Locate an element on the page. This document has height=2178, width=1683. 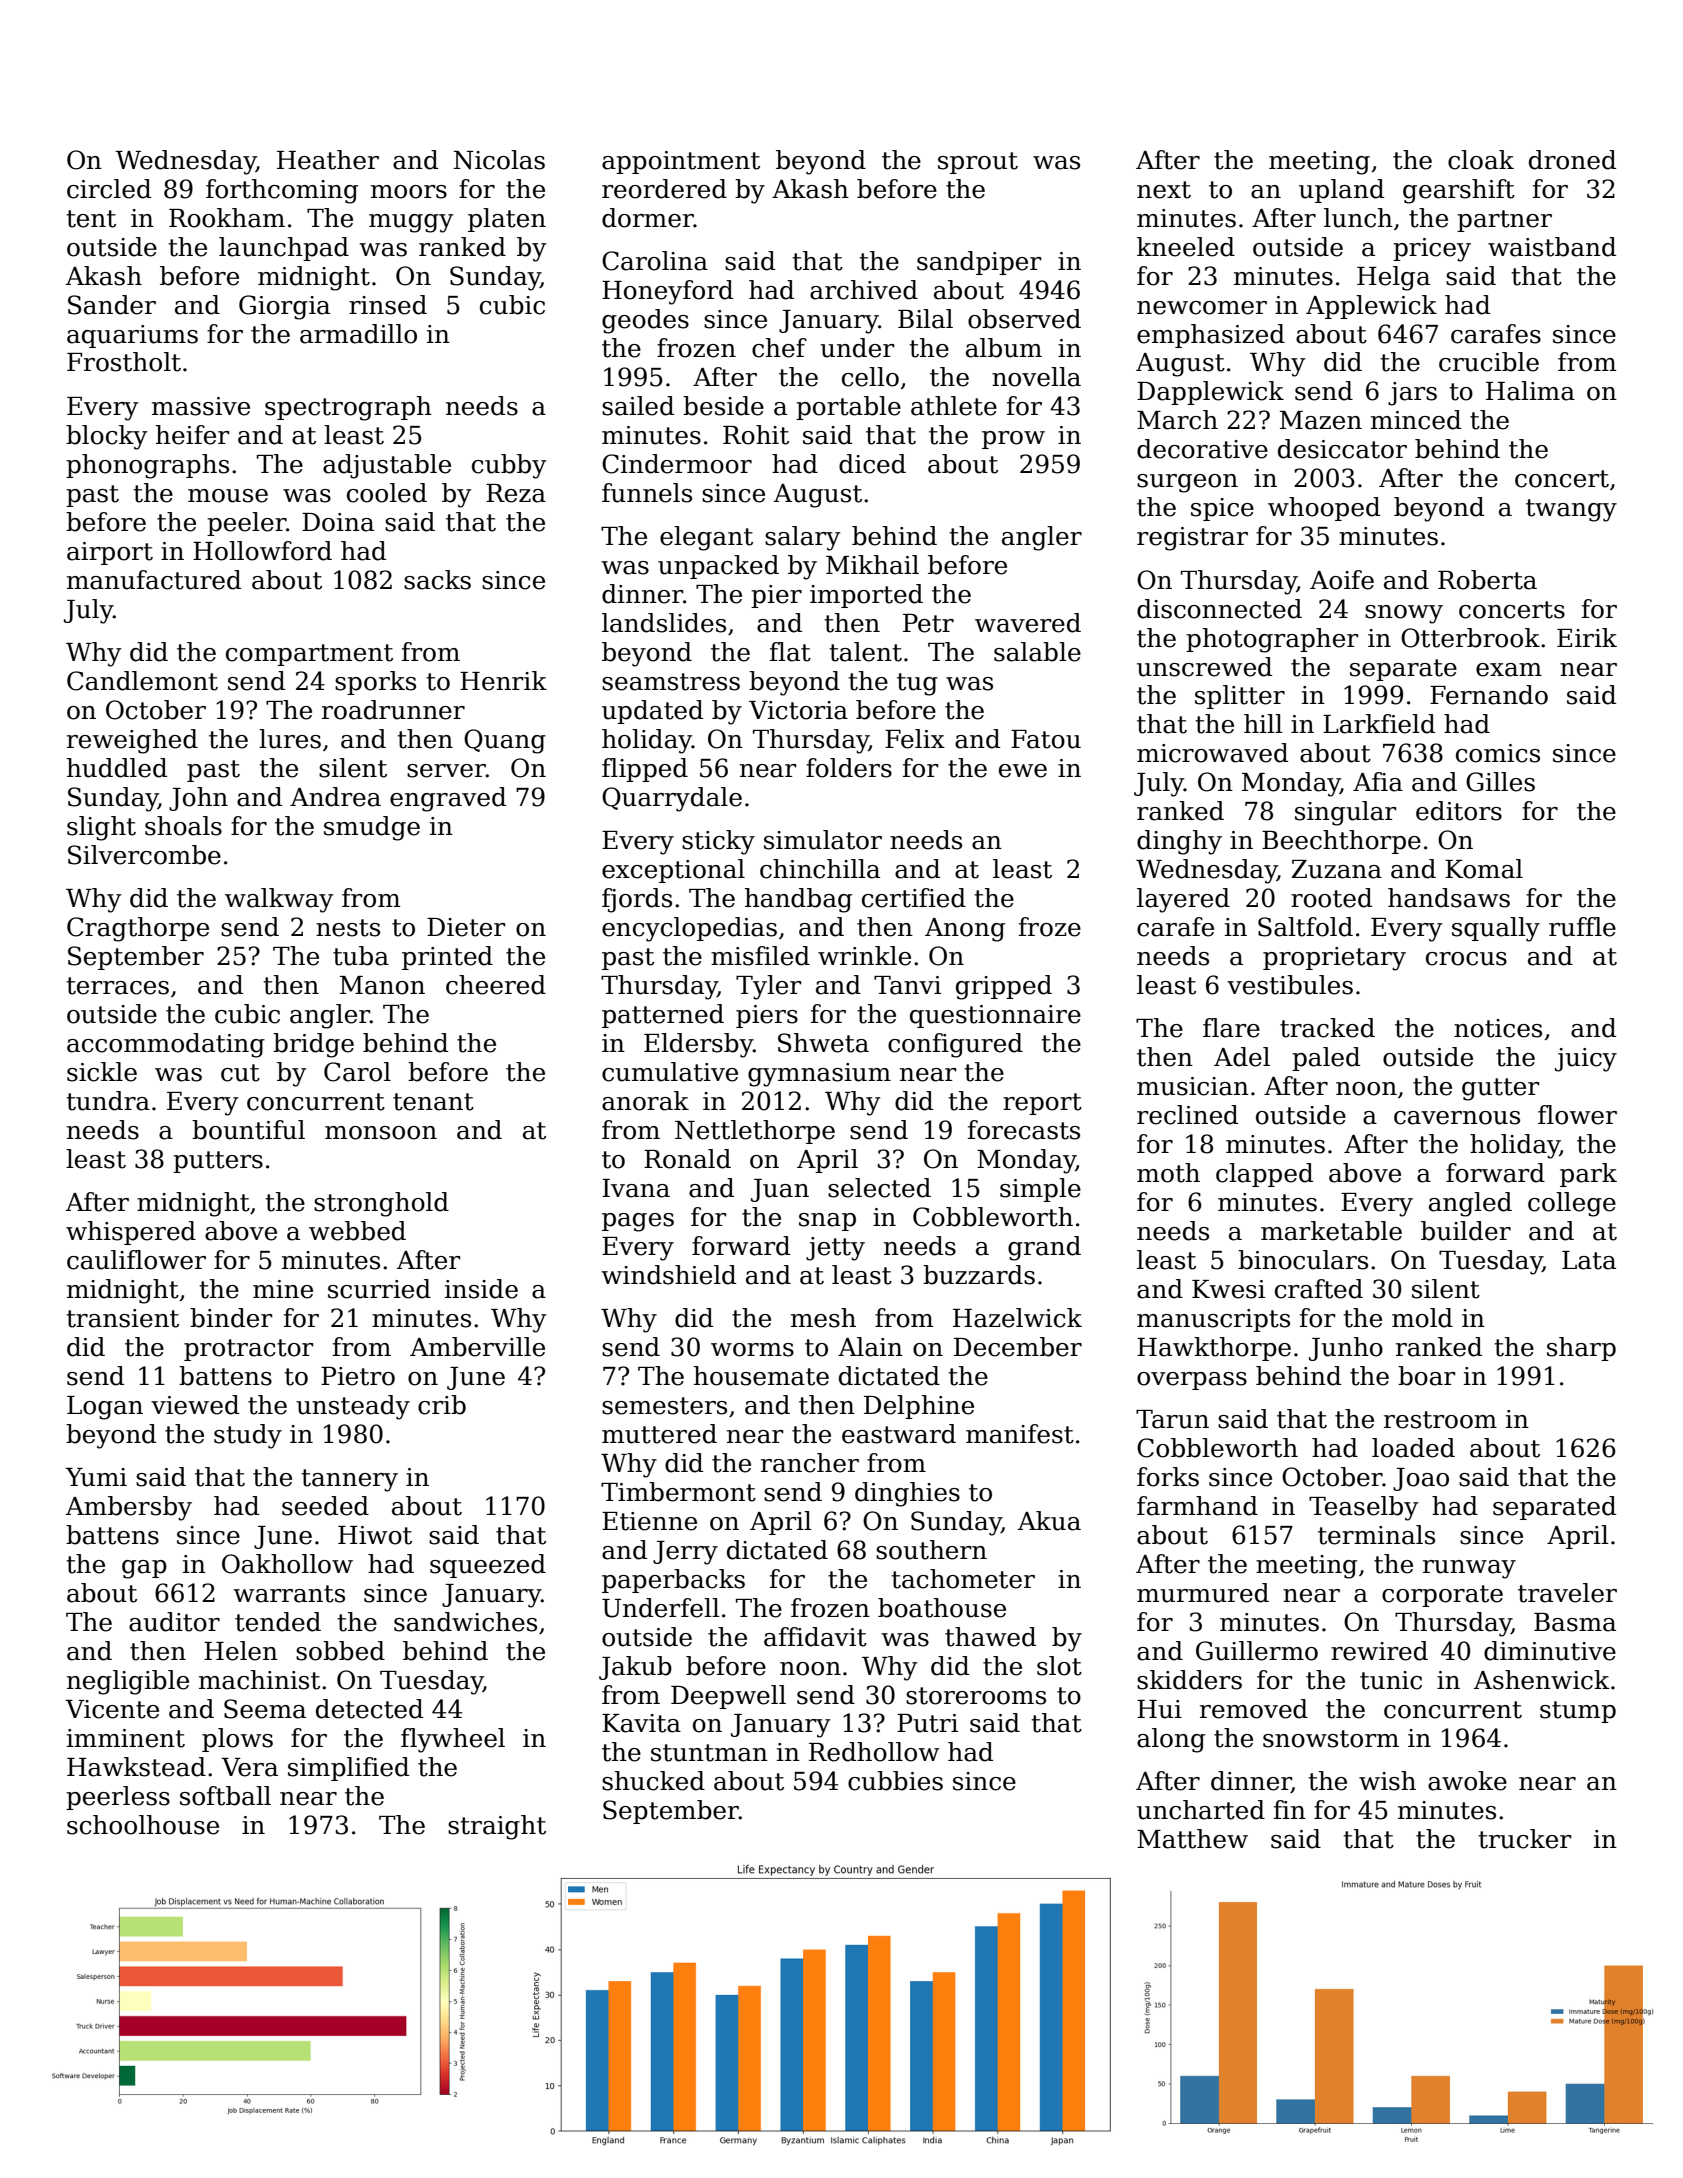
stronghold is located at coordinates (381, 1204).
